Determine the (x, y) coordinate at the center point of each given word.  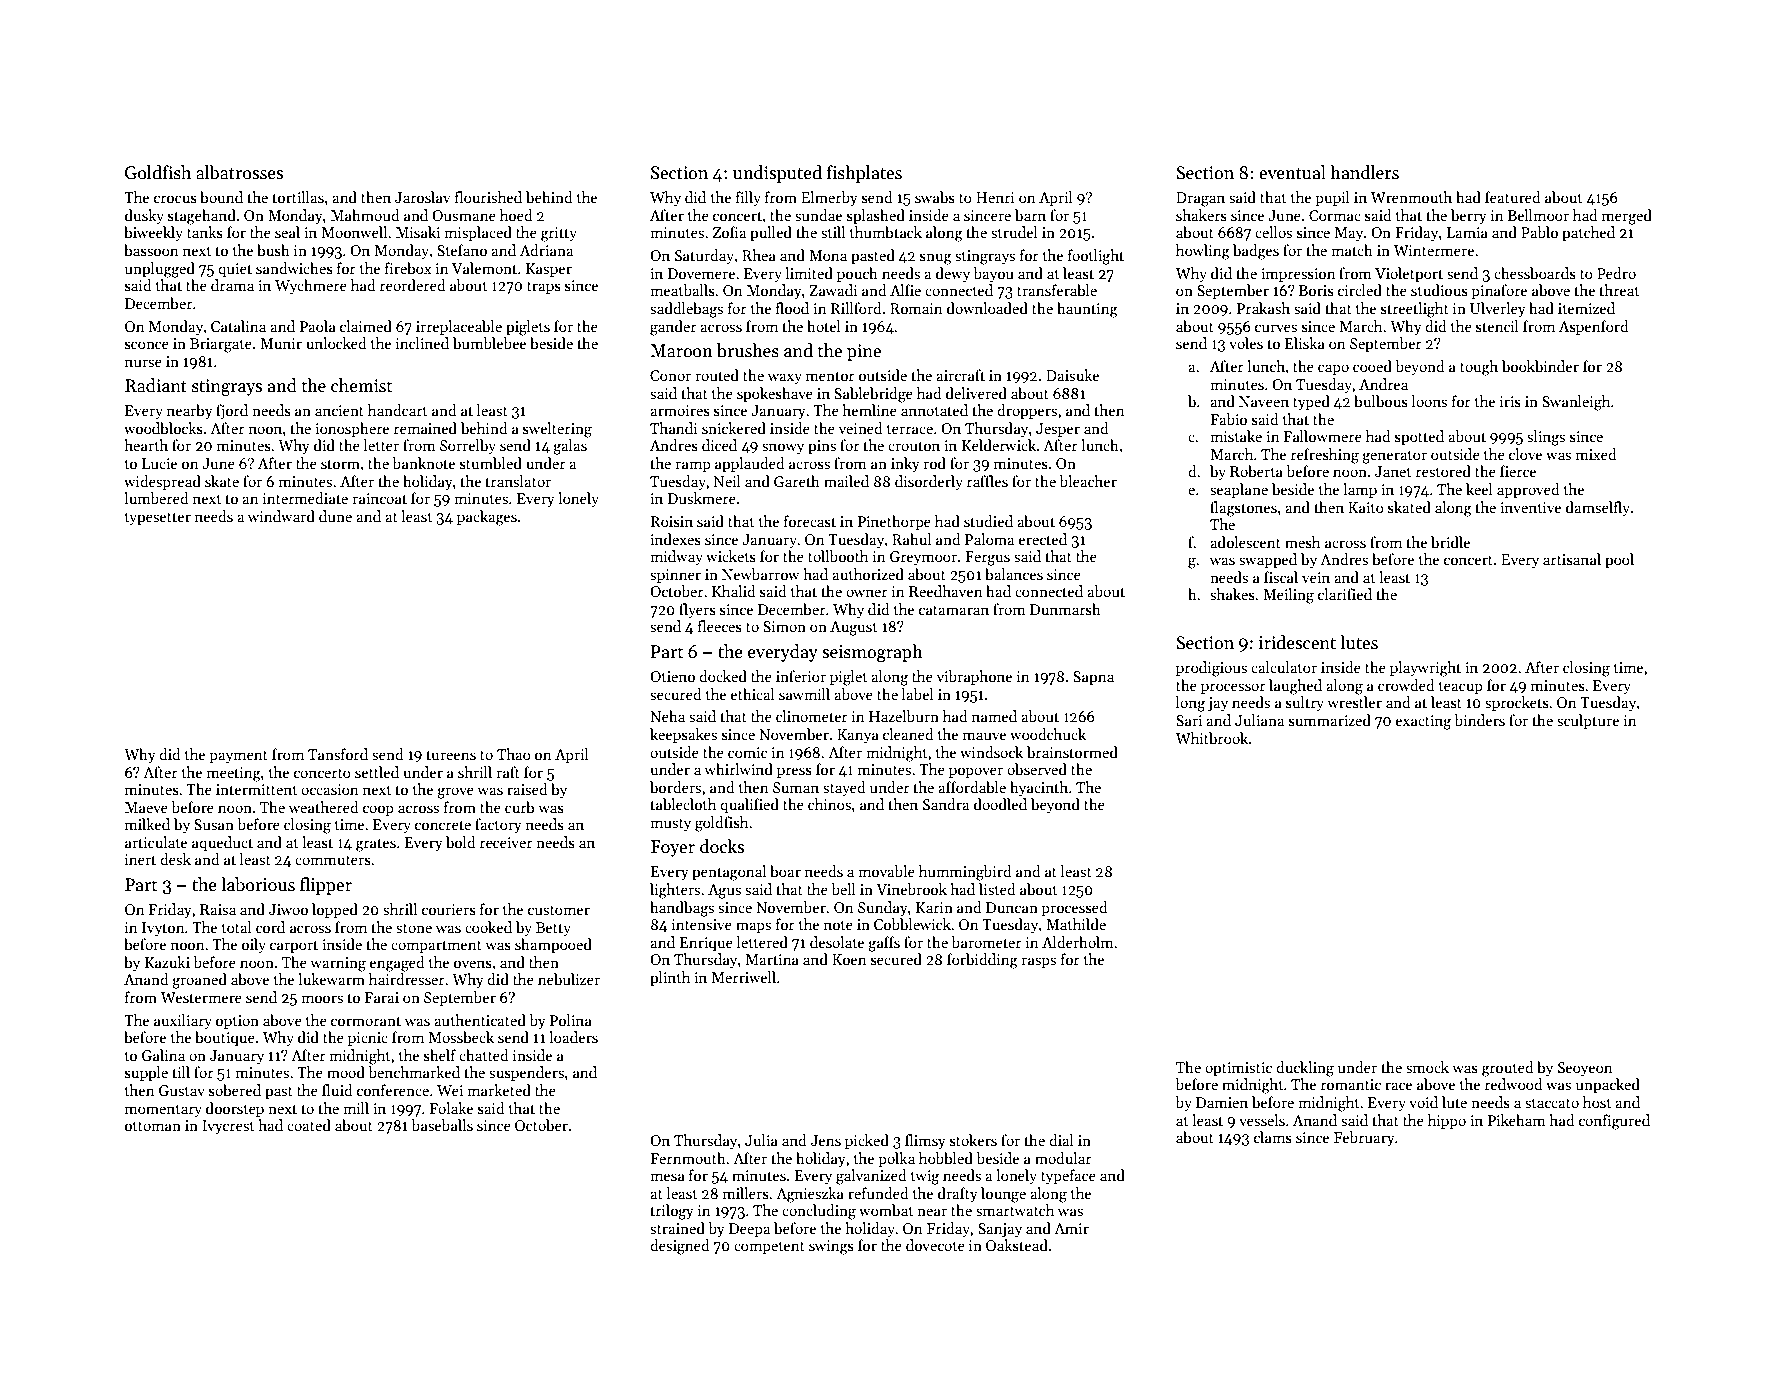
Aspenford (1594, 327)
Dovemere (701, 273)
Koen (849, 959)
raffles (987, 481)
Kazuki (167, 962)
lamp (1360, 490)
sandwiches (294, 268)
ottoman (153, 1126)
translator (518, 481)
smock (1427, 1067)
